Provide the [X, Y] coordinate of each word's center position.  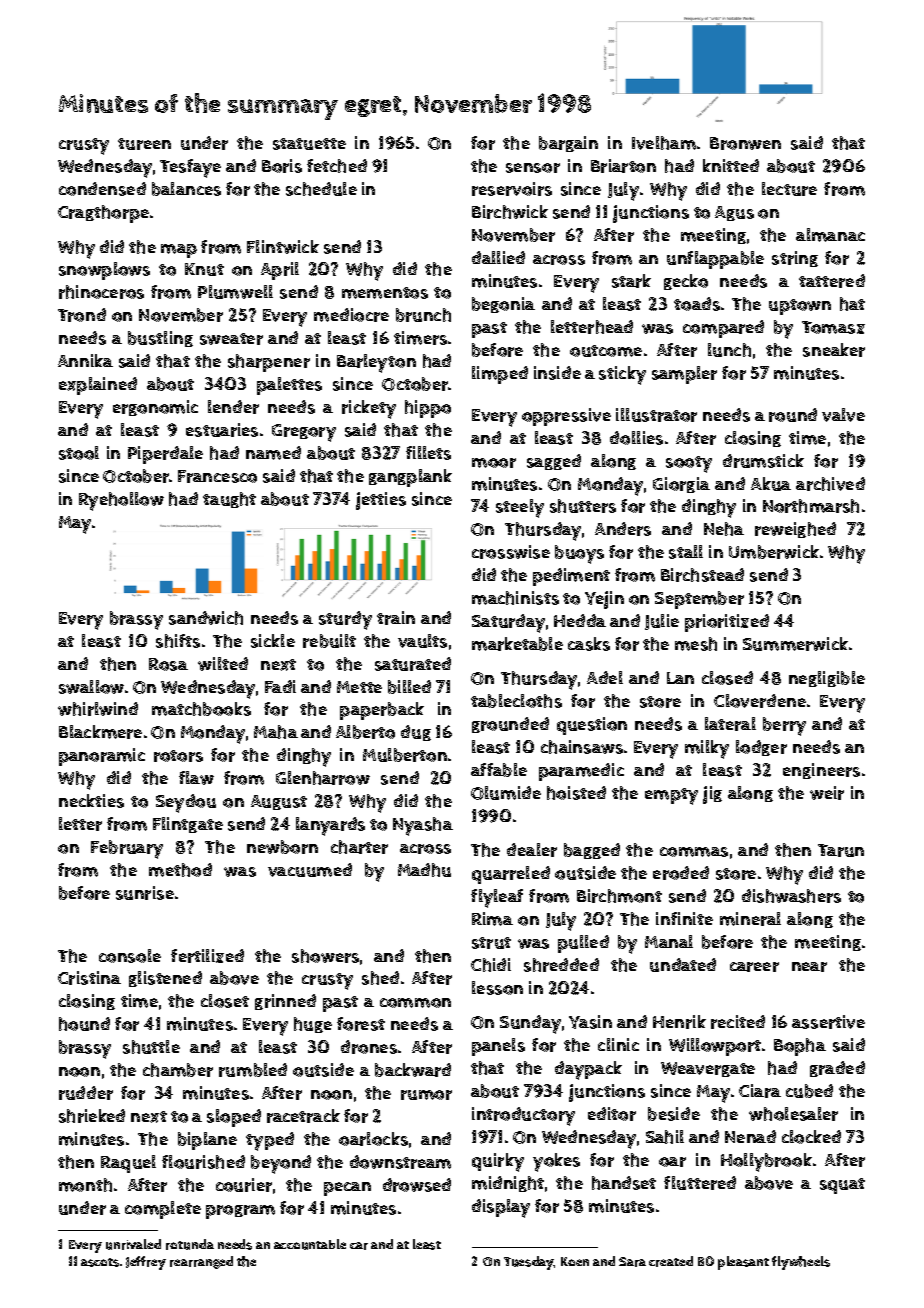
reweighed [795, 530]
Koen [575, 1261]
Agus [734, 213]
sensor [533, 168]
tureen [144, 144]
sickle [273, 641]
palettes [289, 386]
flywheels [801, 1263]
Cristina [89, 978]
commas [694, 852]
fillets [428, 453]
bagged [592, 851]
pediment [571, 577]
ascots [100, 1262]
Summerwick [795, 644]
